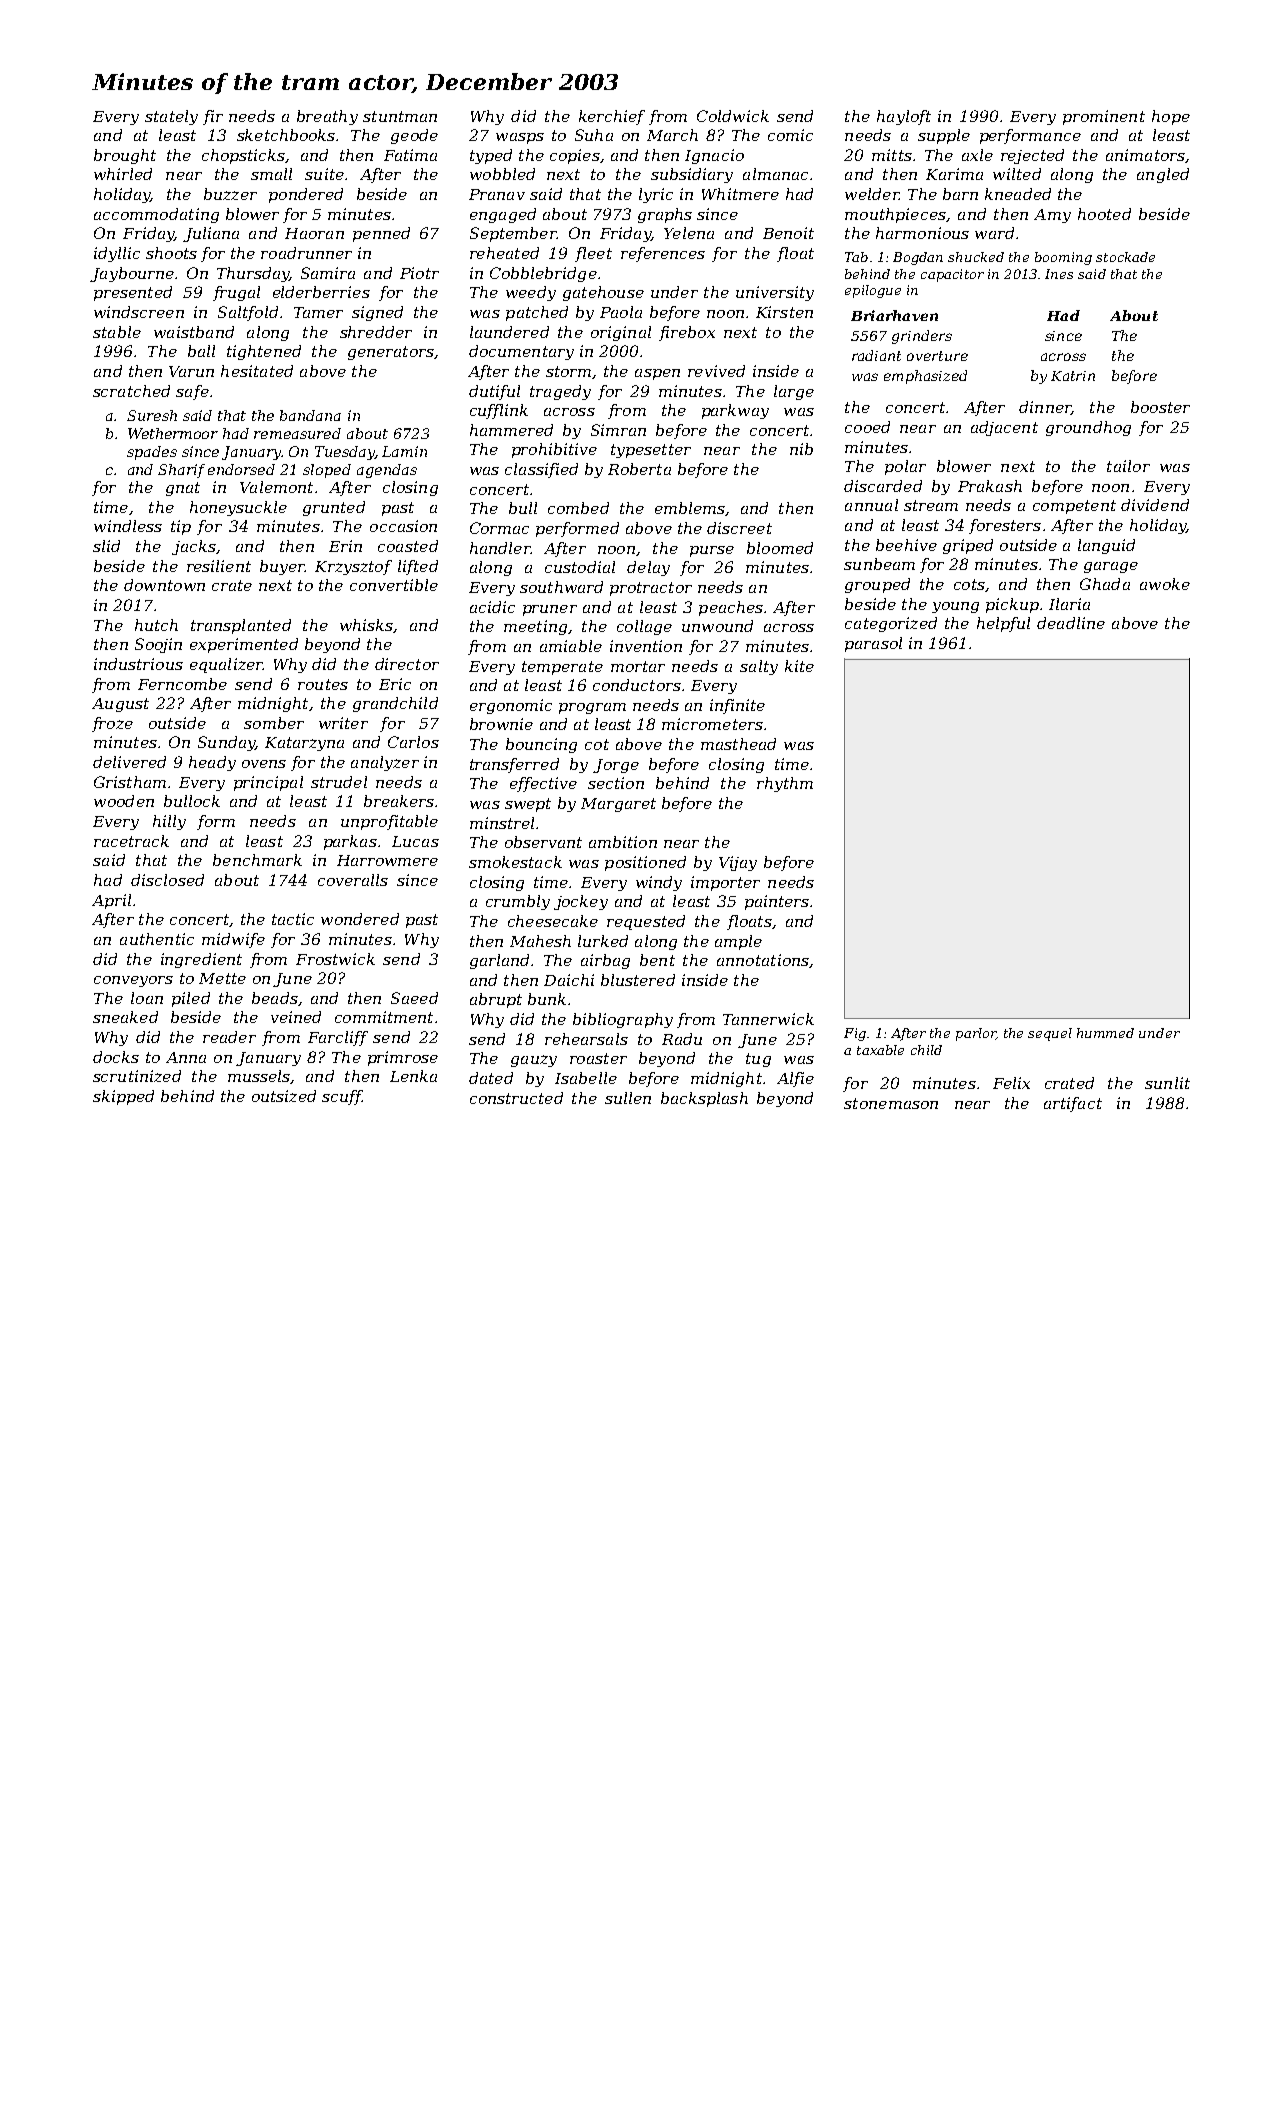 This screenshot has height=2112, width=1283. Describe the element at coordinates (1125, 257) in the screenshot. I see `stockade` at that location.
